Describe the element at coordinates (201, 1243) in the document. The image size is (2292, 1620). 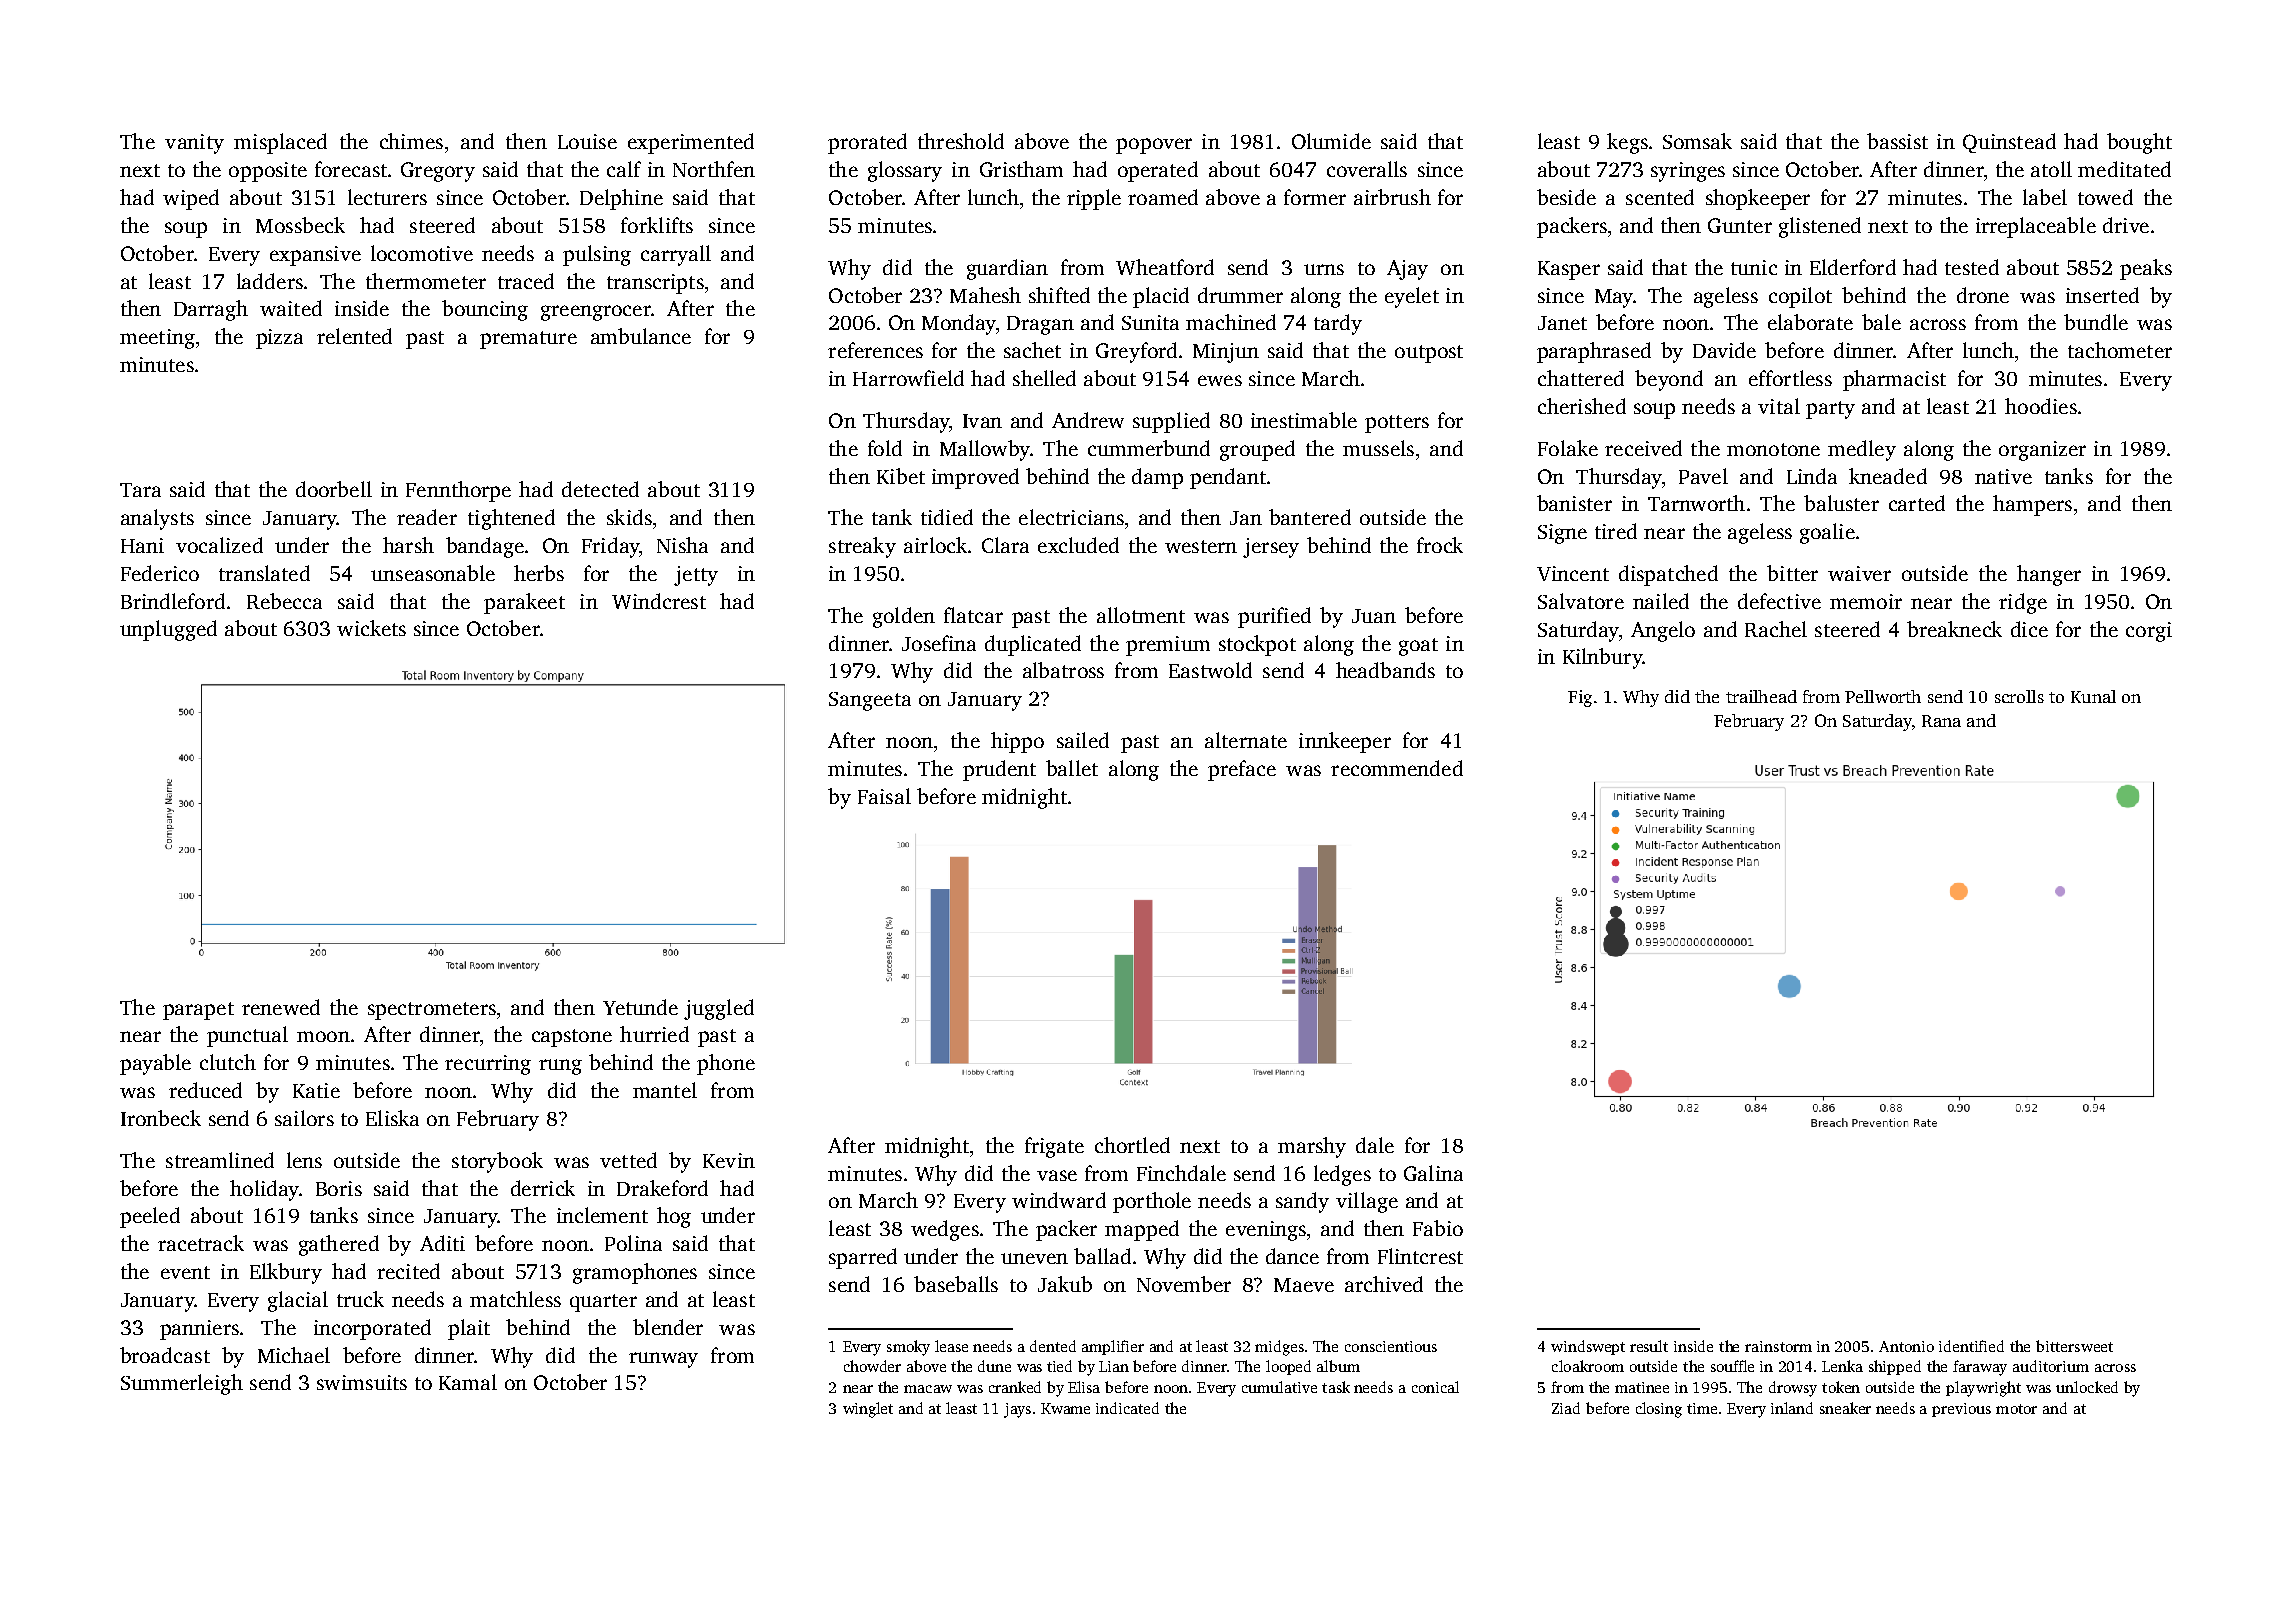
I see `racetrack` at that location.
